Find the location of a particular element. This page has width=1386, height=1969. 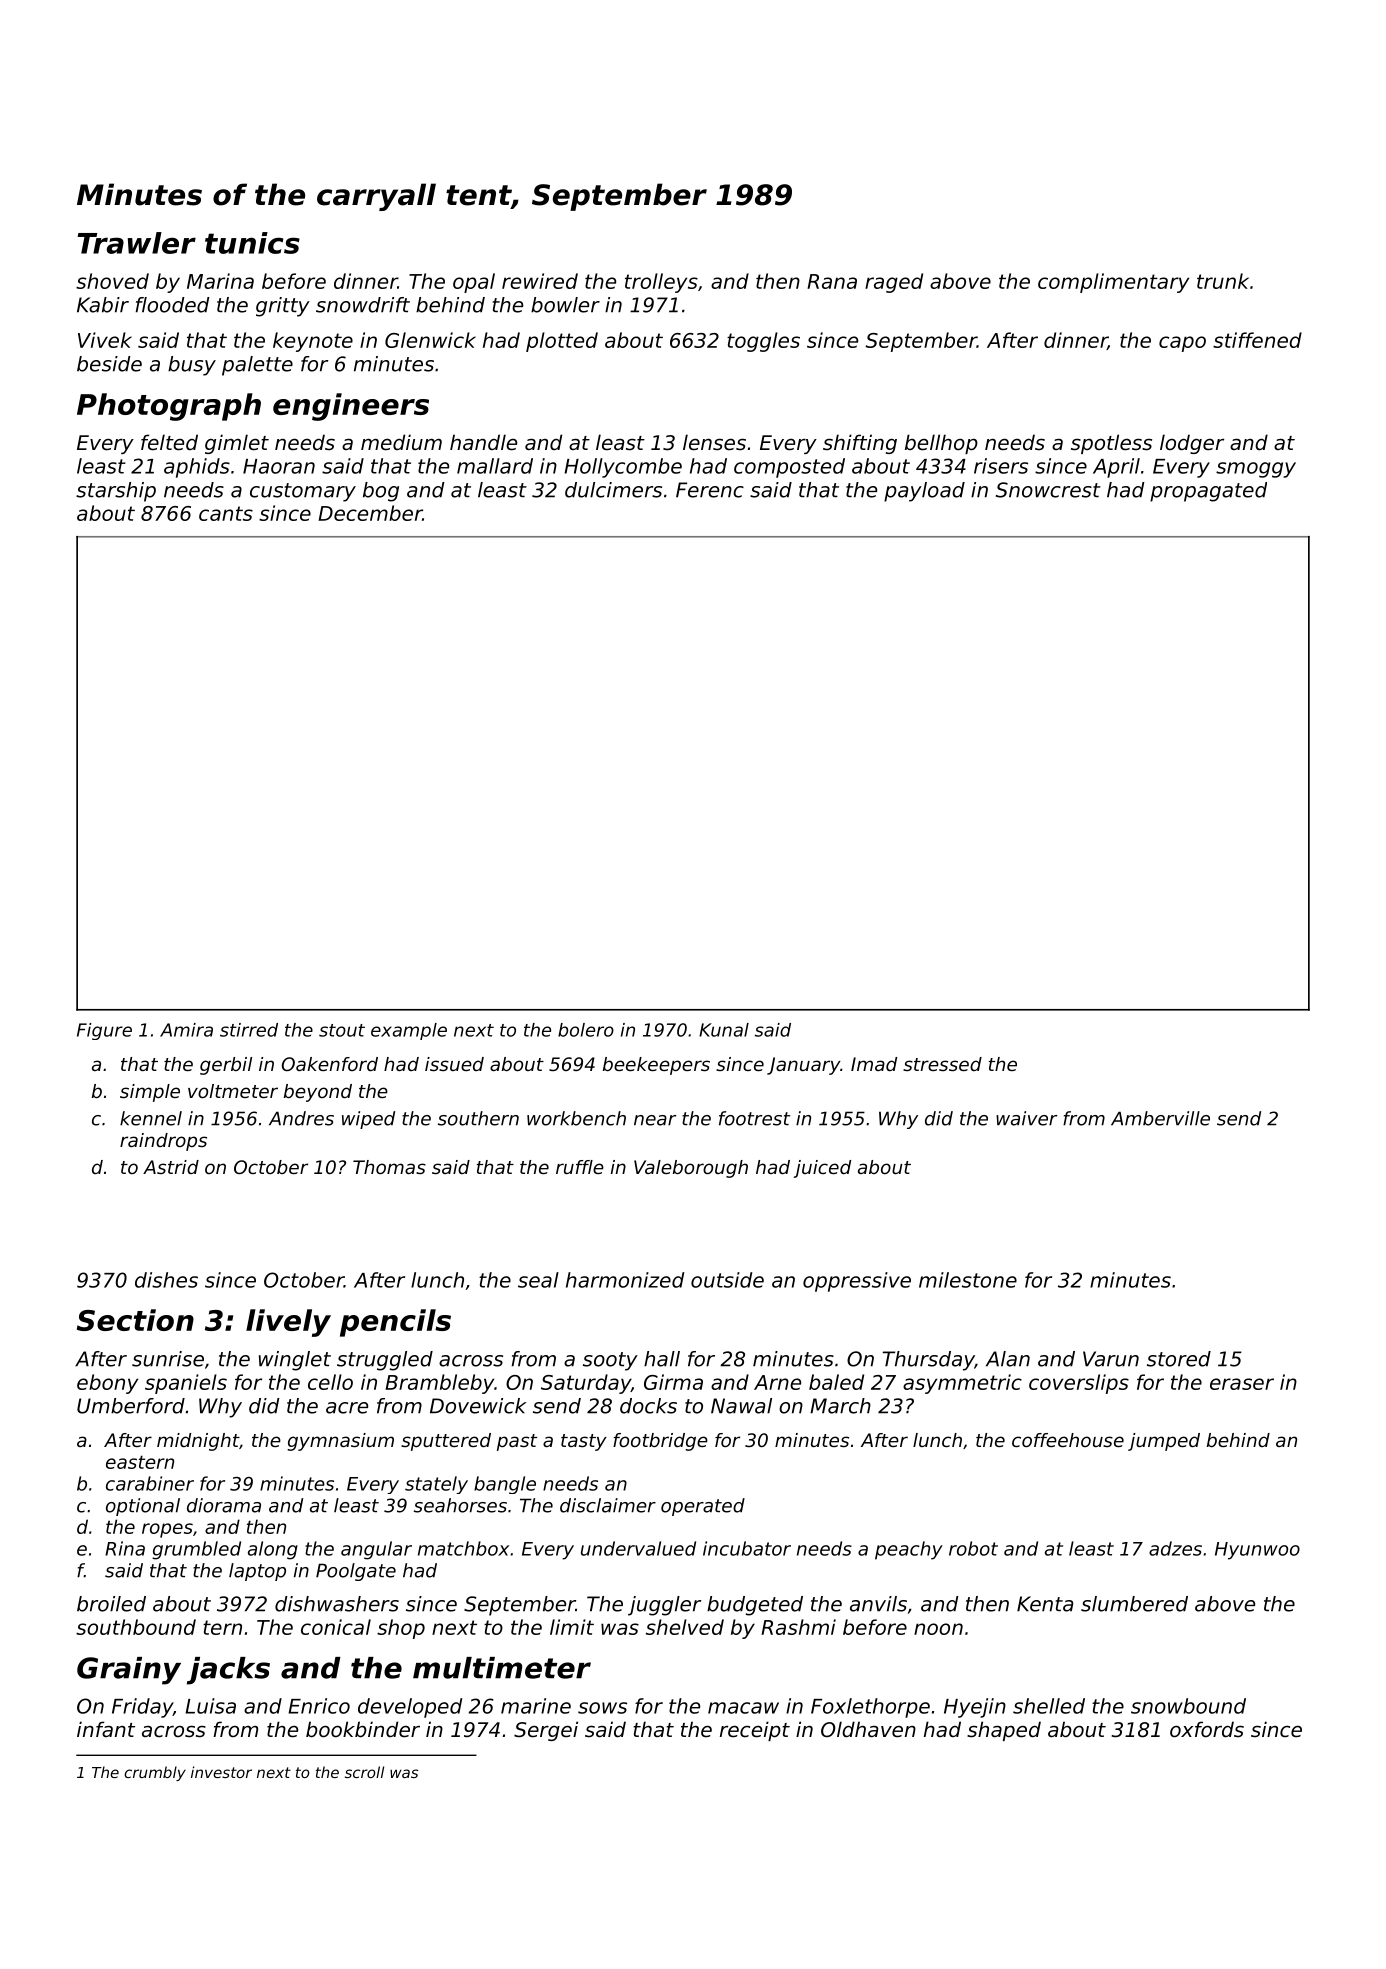

eraser is located at coordinates (1242, 1384).
